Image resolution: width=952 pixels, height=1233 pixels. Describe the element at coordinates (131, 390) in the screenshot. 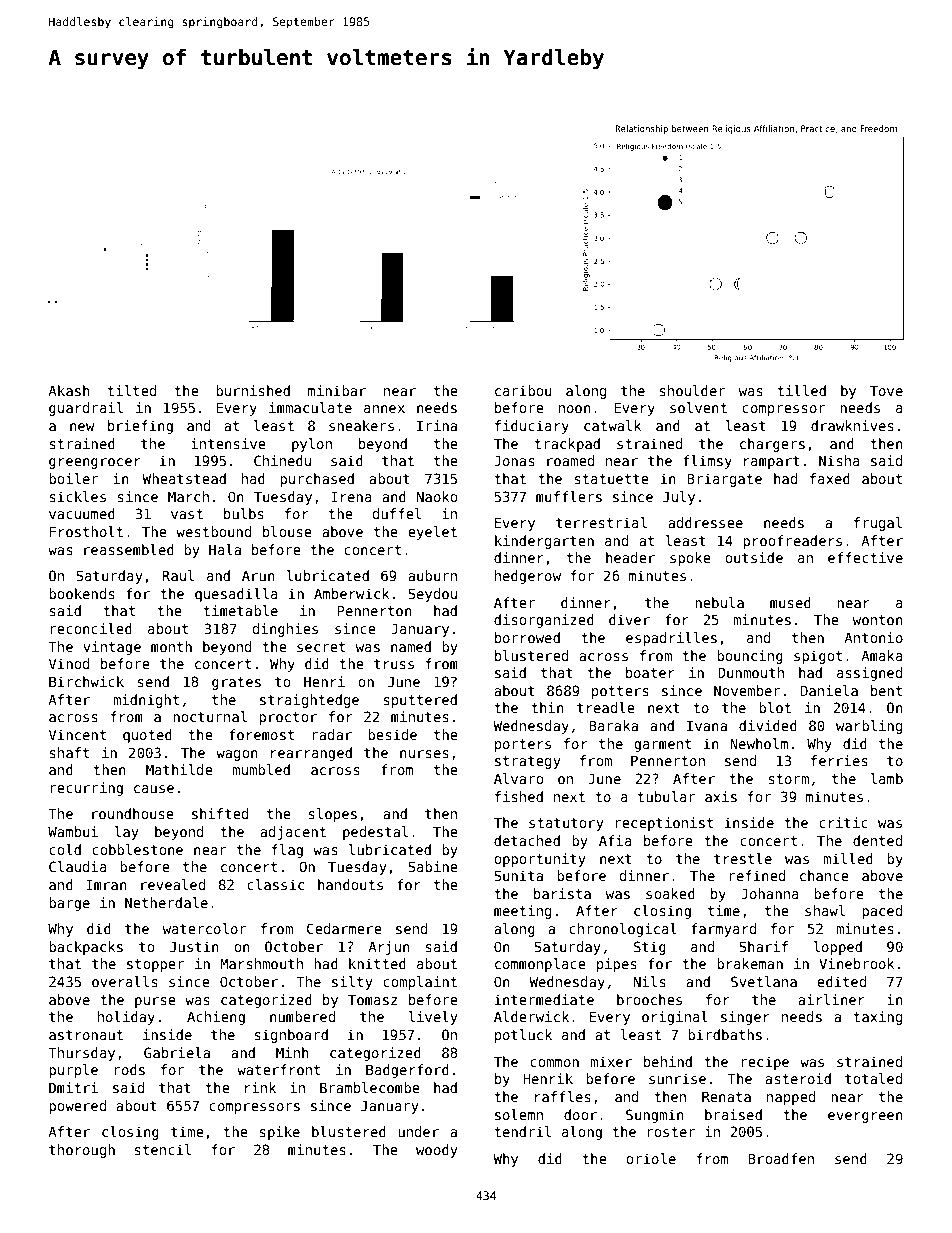

I see `tilted` at that location.
